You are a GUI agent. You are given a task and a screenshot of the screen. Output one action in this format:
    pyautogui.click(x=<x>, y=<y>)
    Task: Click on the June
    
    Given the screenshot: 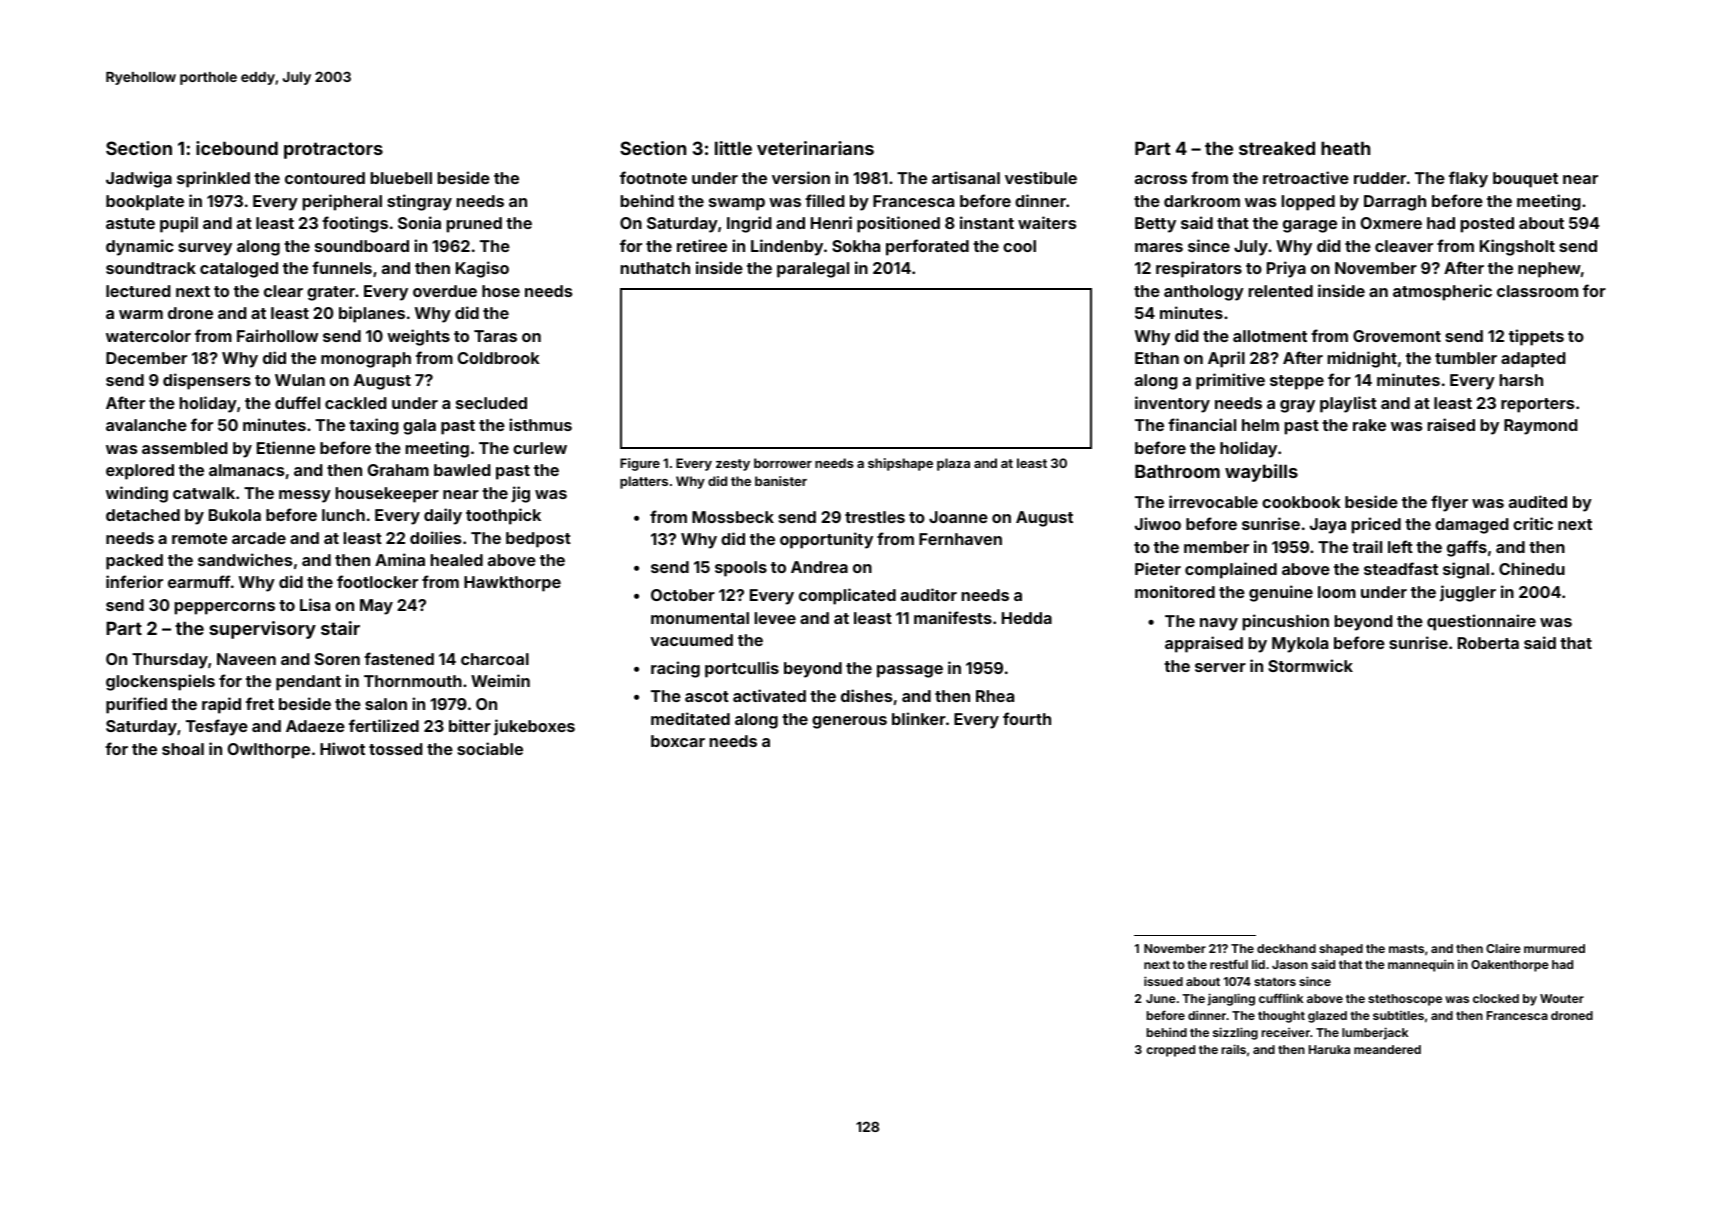 What is the action you would take?
    pyautogui.click(x=1161, y=998)
